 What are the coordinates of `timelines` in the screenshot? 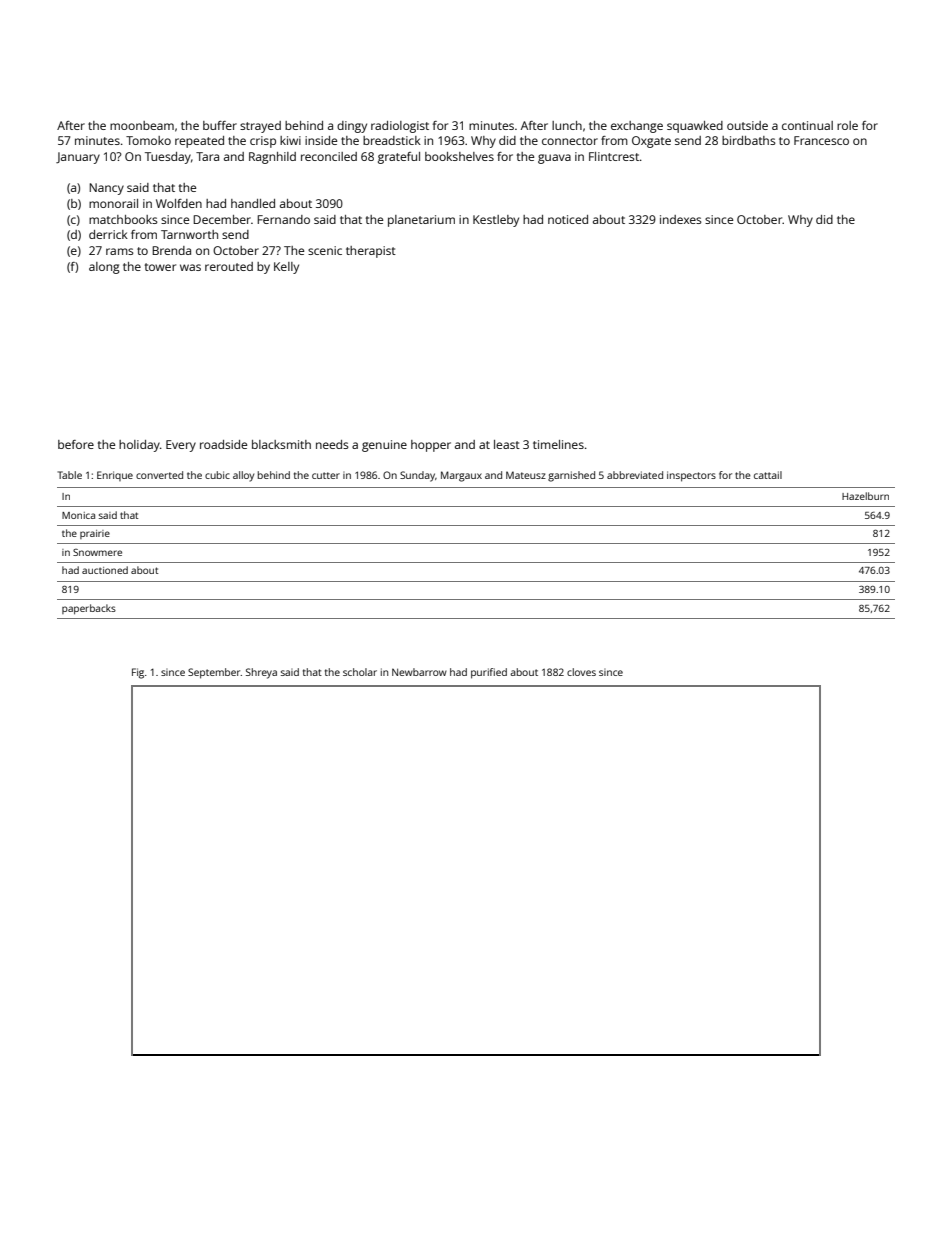 It's located at (558, 444).
